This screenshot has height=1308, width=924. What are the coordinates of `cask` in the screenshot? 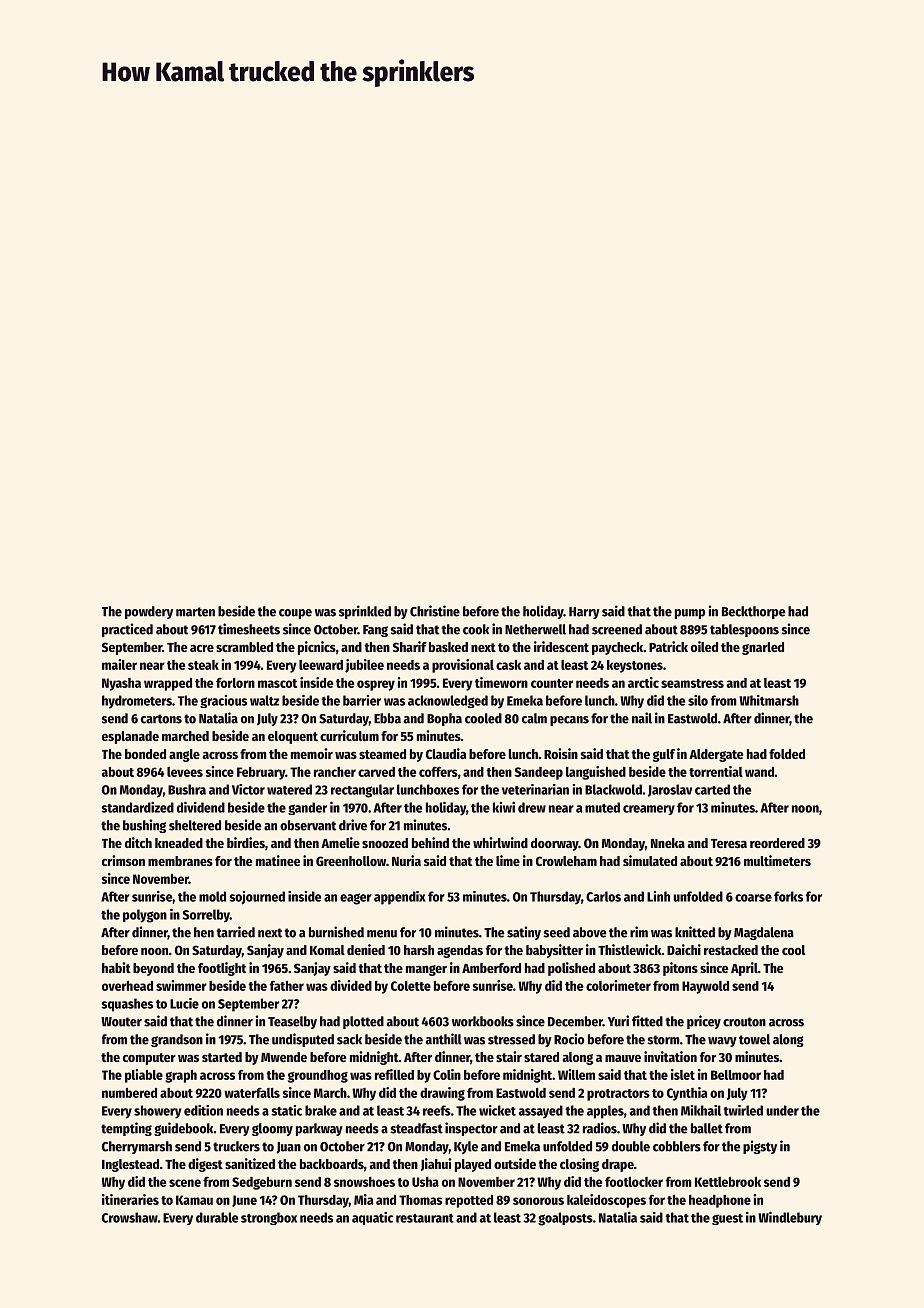 It's located at (508, 665).
